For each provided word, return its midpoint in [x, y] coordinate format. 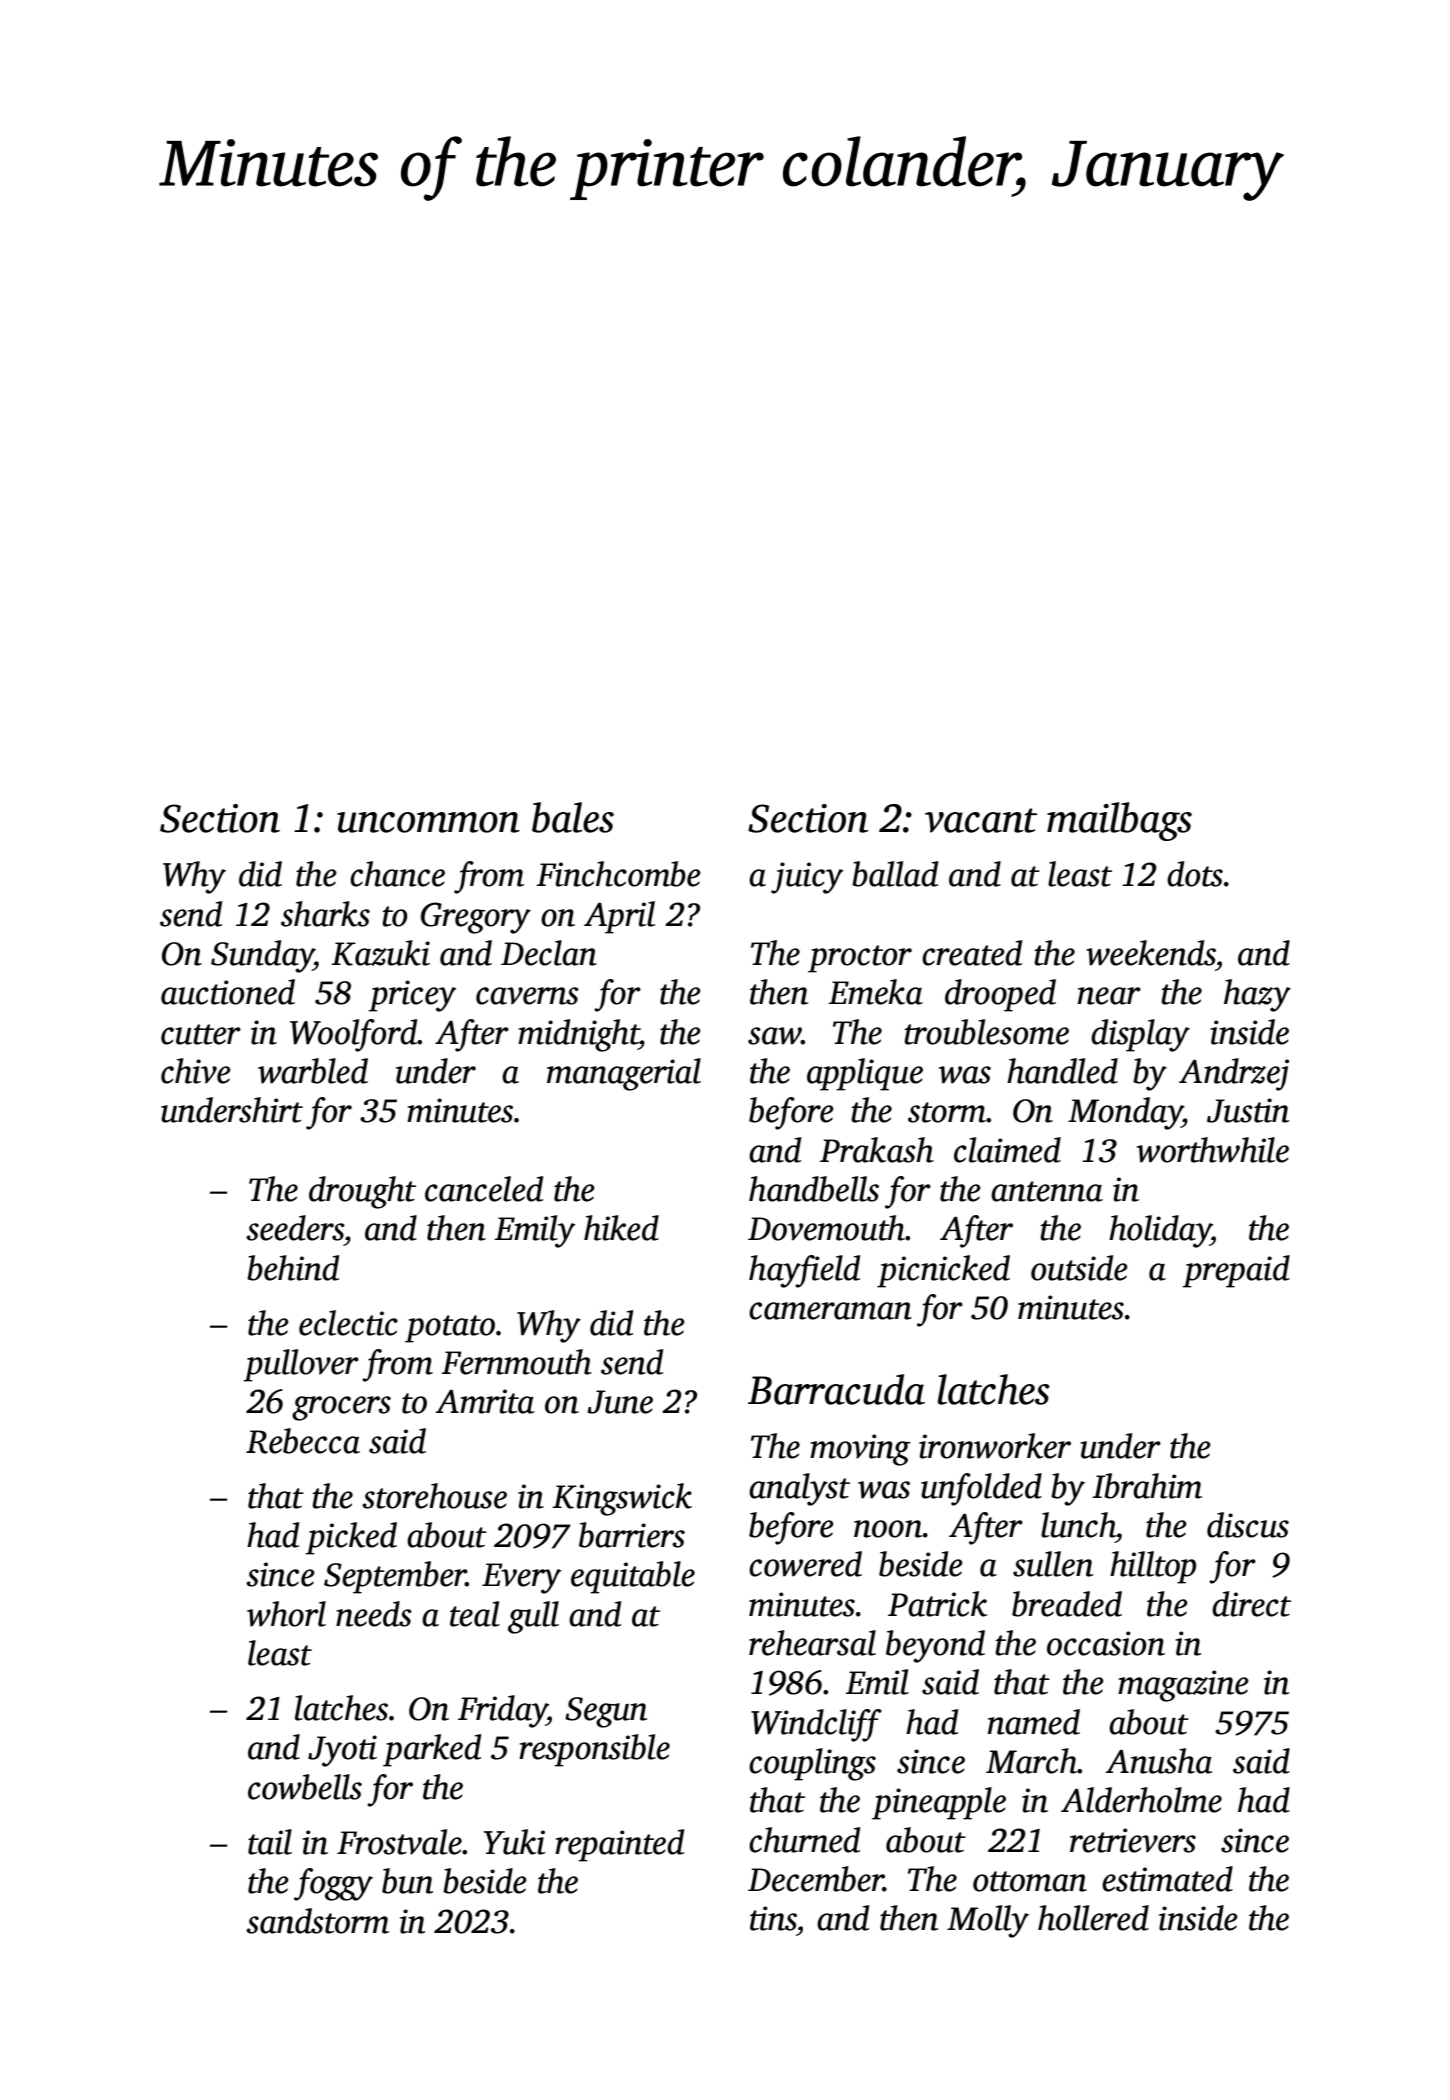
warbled [313, 1071]
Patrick [938, 1604]
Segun [606, 1712]
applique [865, 1074]
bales [573, 817]
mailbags [1119, 821]
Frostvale [399, 1842]
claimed [1007, 1150]
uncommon [428, 822]
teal [475, 1614]
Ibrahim [1147, 1486]
